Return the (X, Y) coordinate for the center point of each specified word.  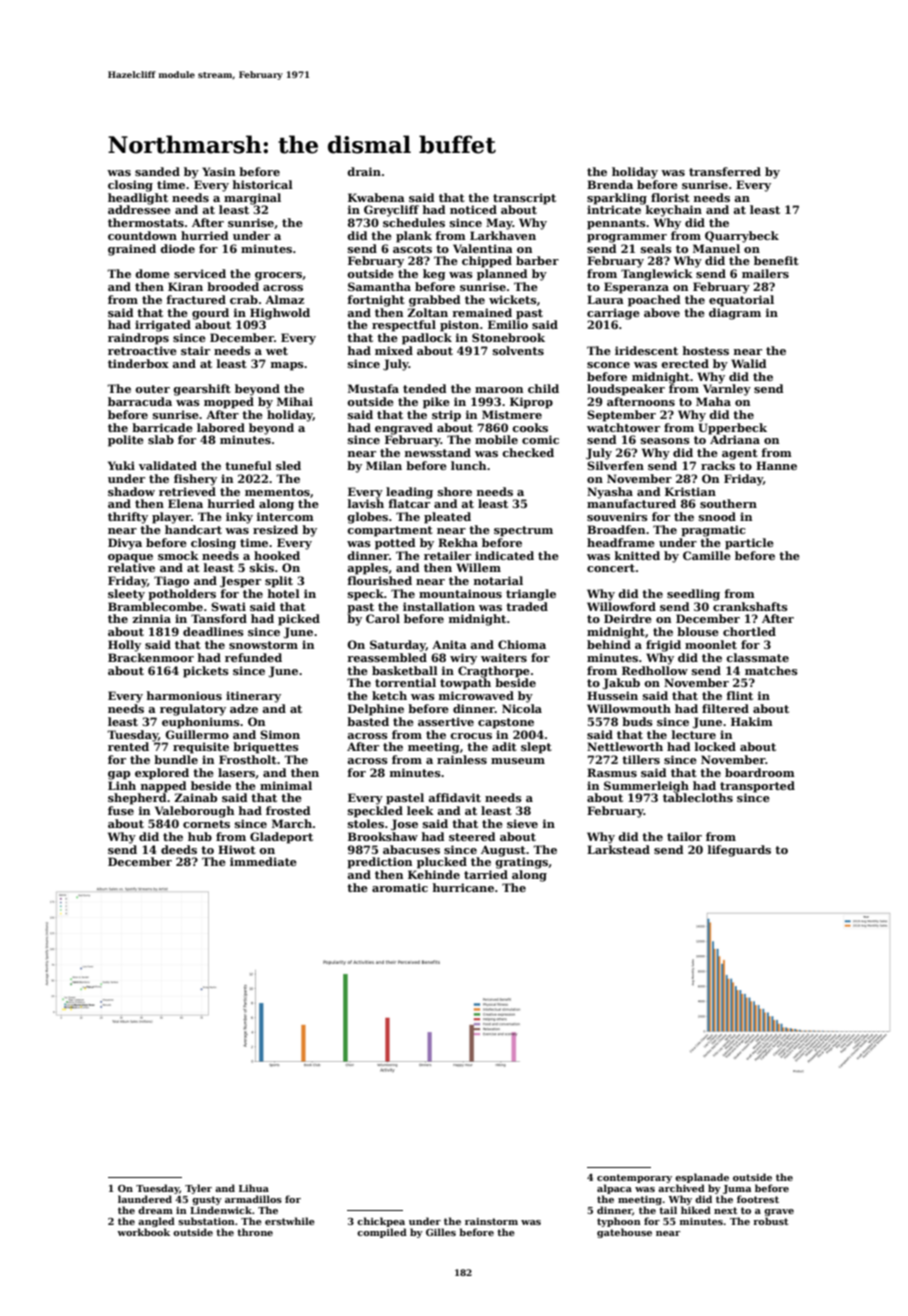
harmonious (184, 695)
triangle (531, 595)
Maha (713, 401)
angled (156, 1222)
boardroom (760, 772)
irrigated (163, 326)
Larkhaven (503, 235)
